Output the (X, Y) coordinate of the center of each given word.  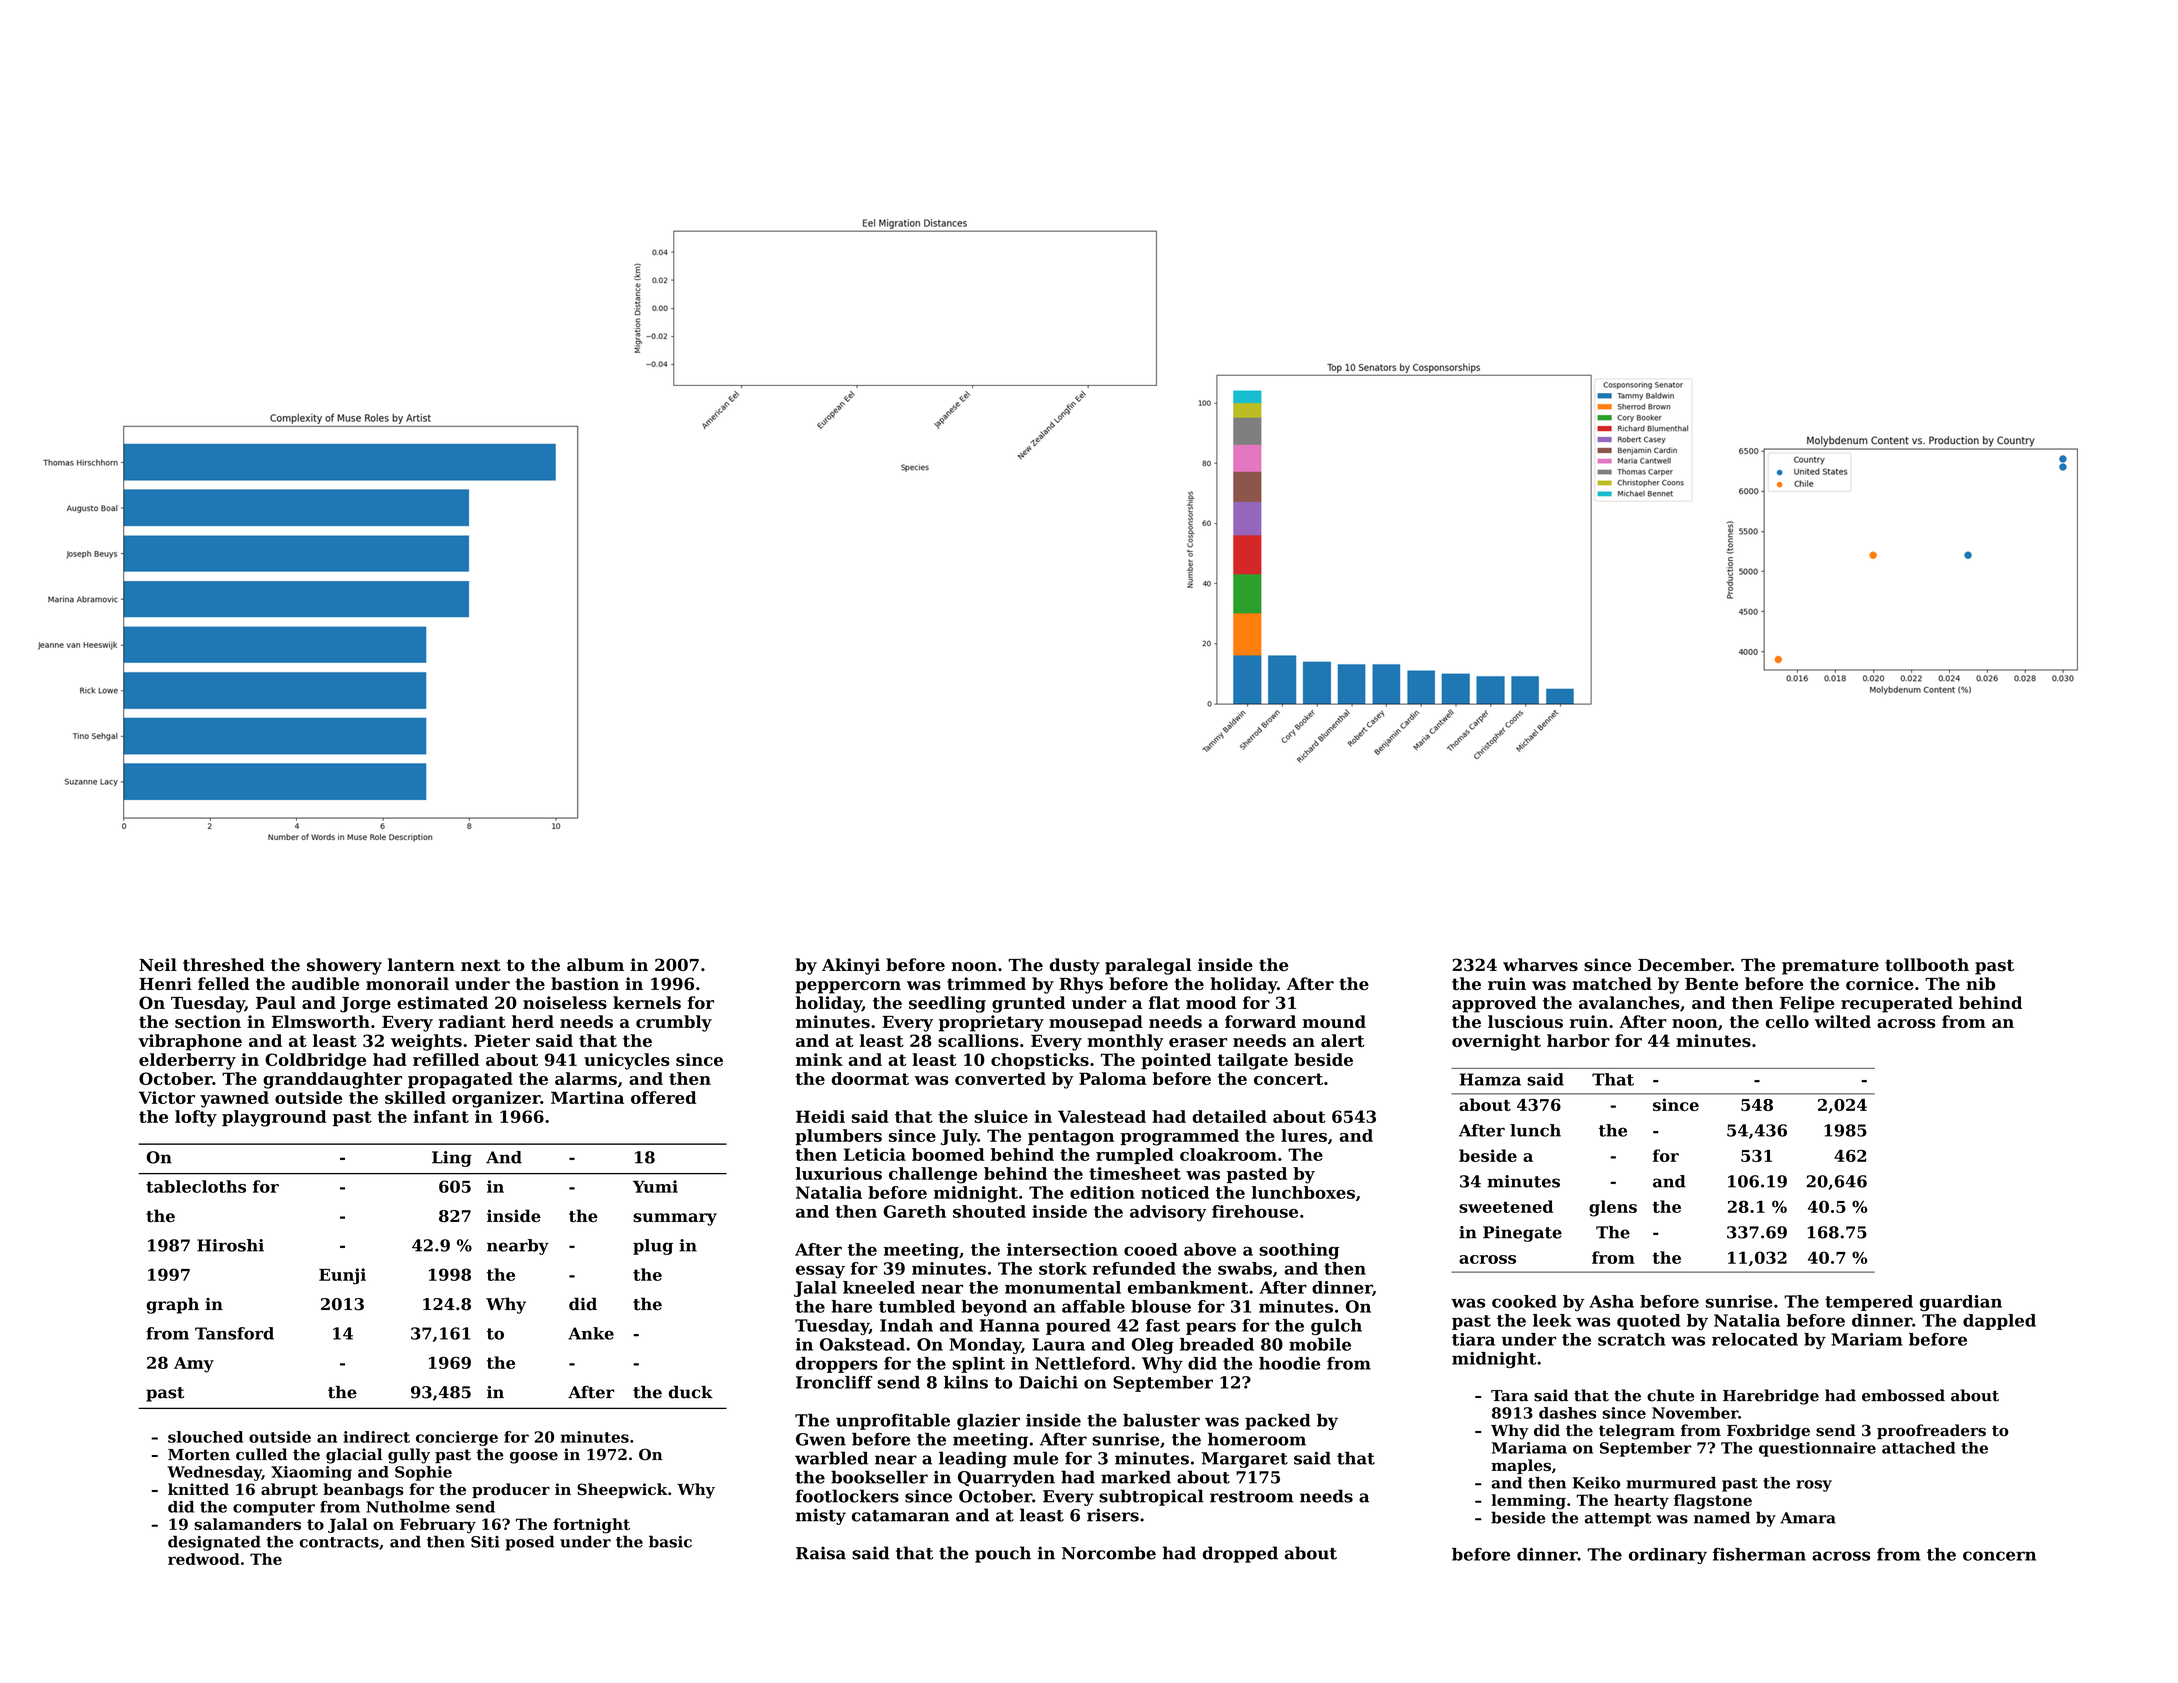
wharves (1540, 965)
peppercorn (848, 987)
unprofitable (893, 1421)
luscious (1525, 1021)
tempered (1869, 1303)
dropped (1240, 1554)
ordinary (1668, 1556)
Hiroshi (230, 1245)
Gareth (914, 1211)
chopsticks (1040, 1061)
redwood (204, 1559)
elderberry (187, 1061)
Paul (276, 1002)
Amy (194, 1365)
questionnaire (1817, 1449)
